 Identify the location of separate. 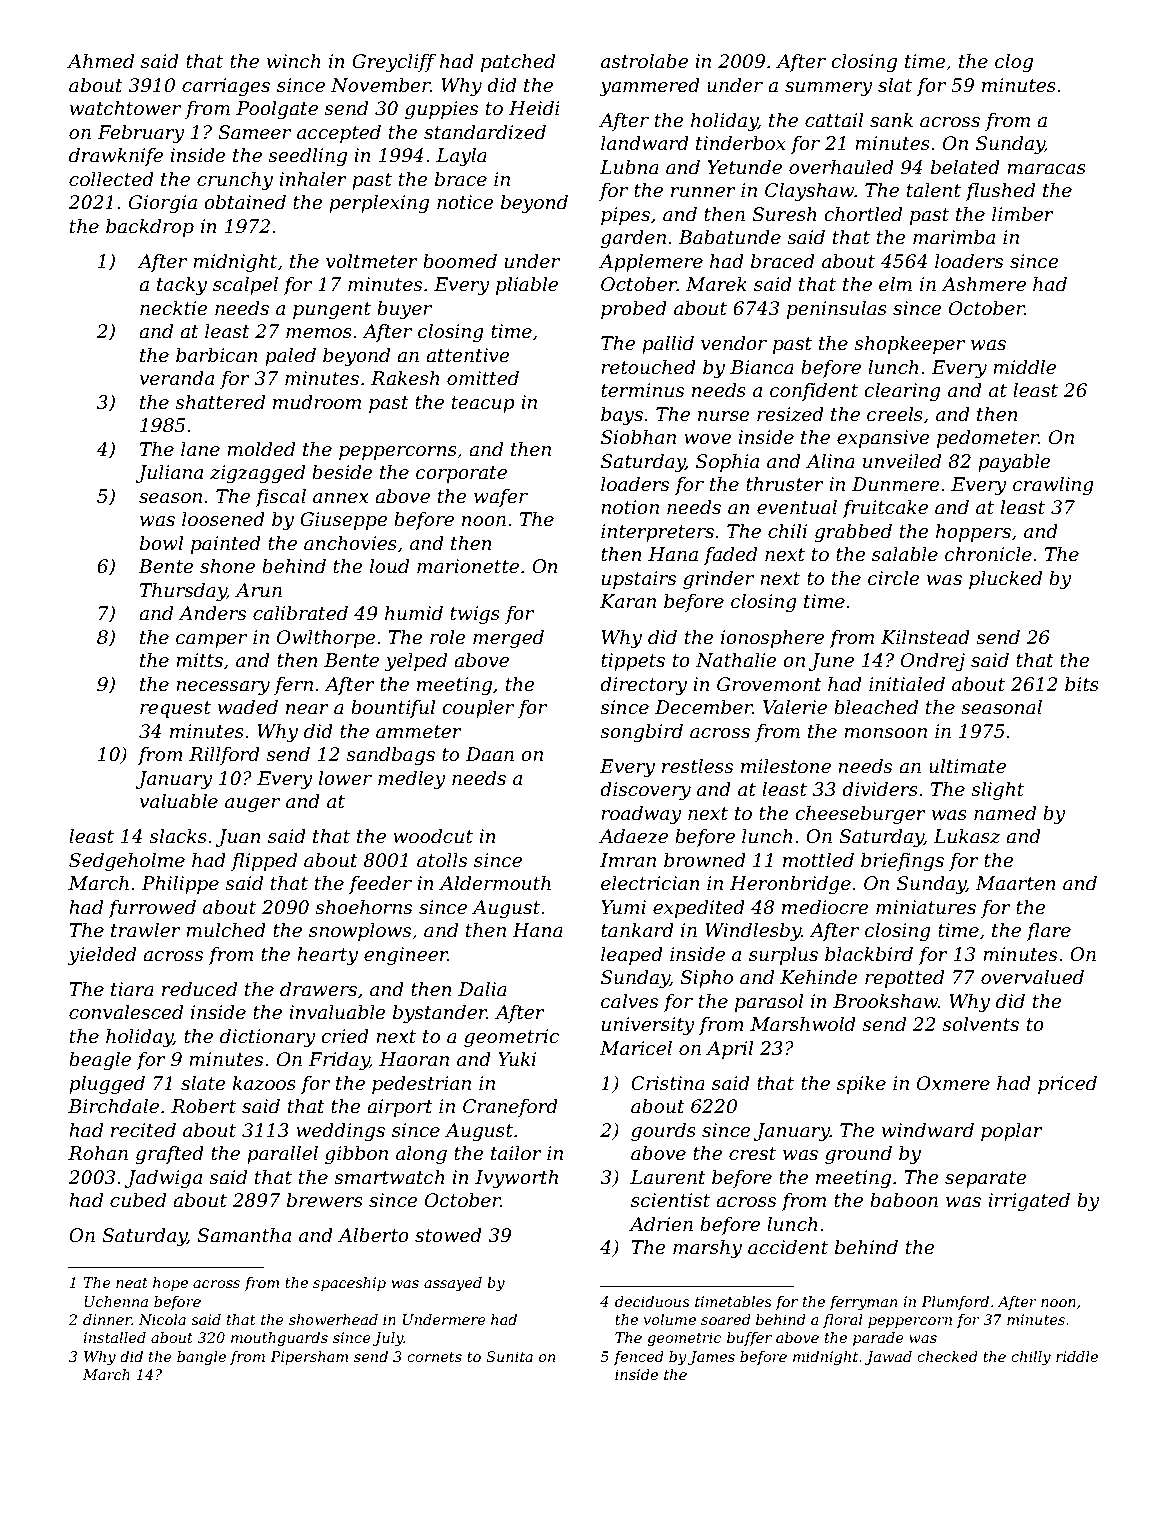
(986, 1179).
